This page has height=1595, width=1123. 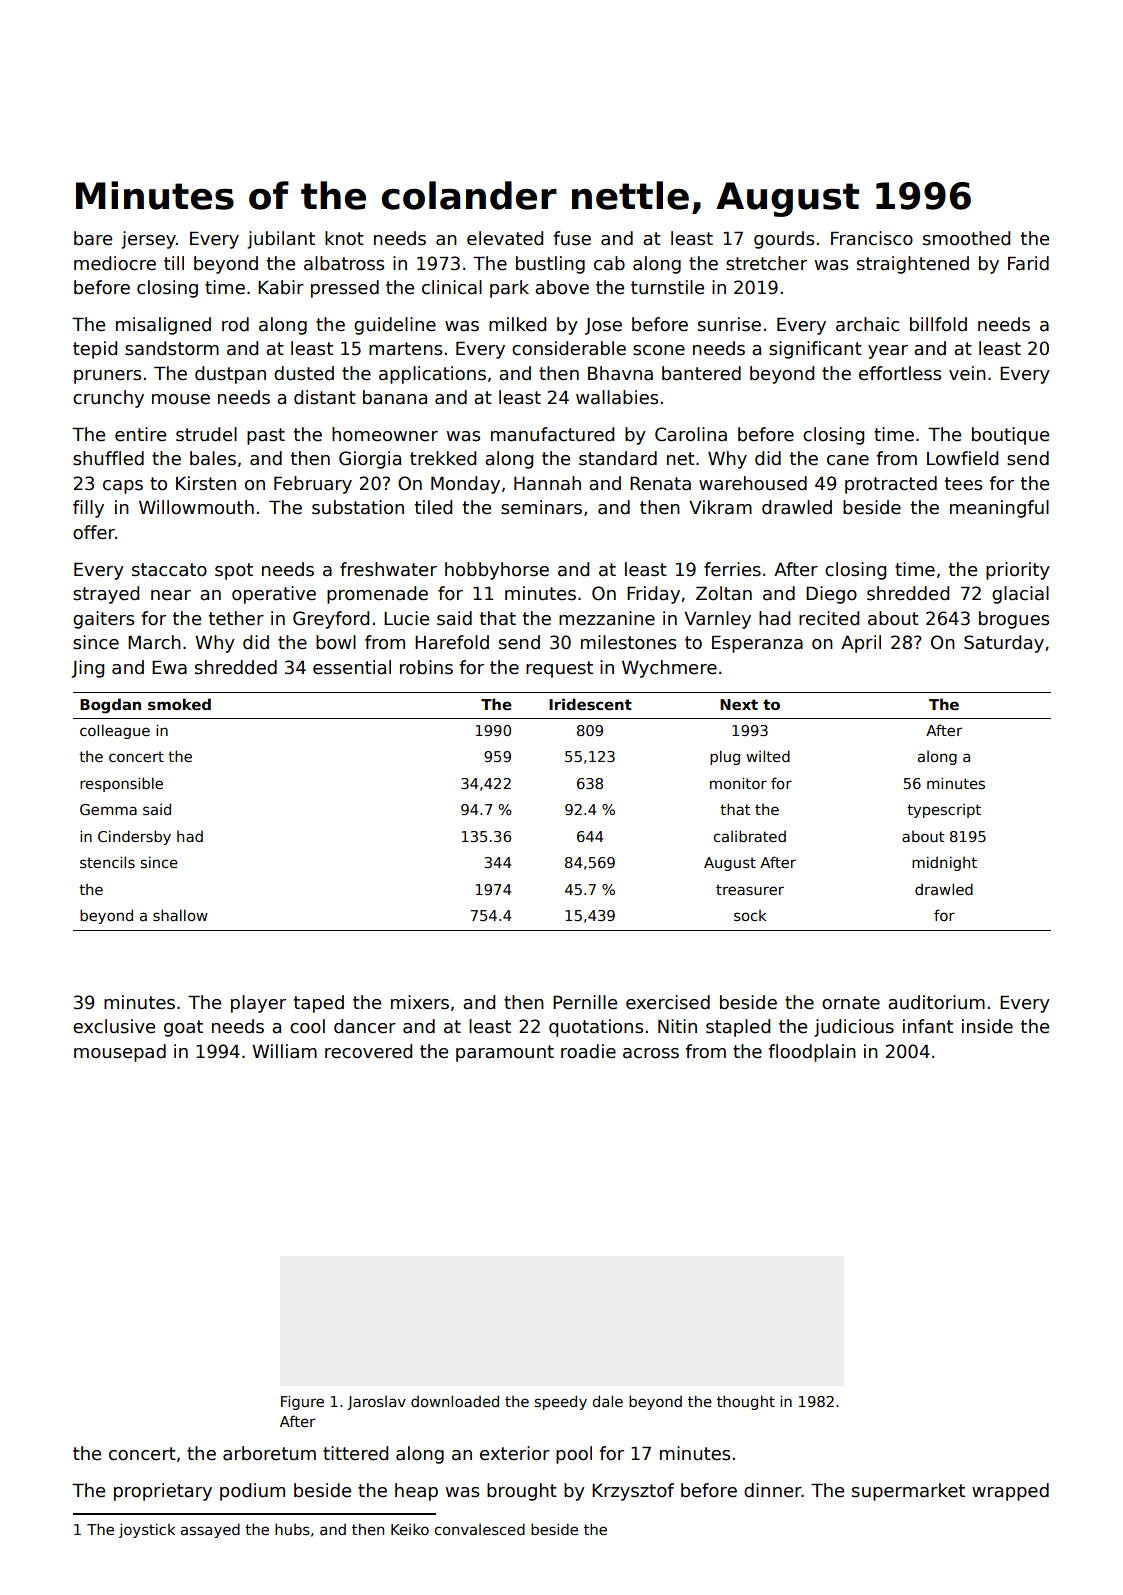 What do you see at coordinates (302, 1402) in the page?
I see `Figure` at bounding box center [302, 1402].
